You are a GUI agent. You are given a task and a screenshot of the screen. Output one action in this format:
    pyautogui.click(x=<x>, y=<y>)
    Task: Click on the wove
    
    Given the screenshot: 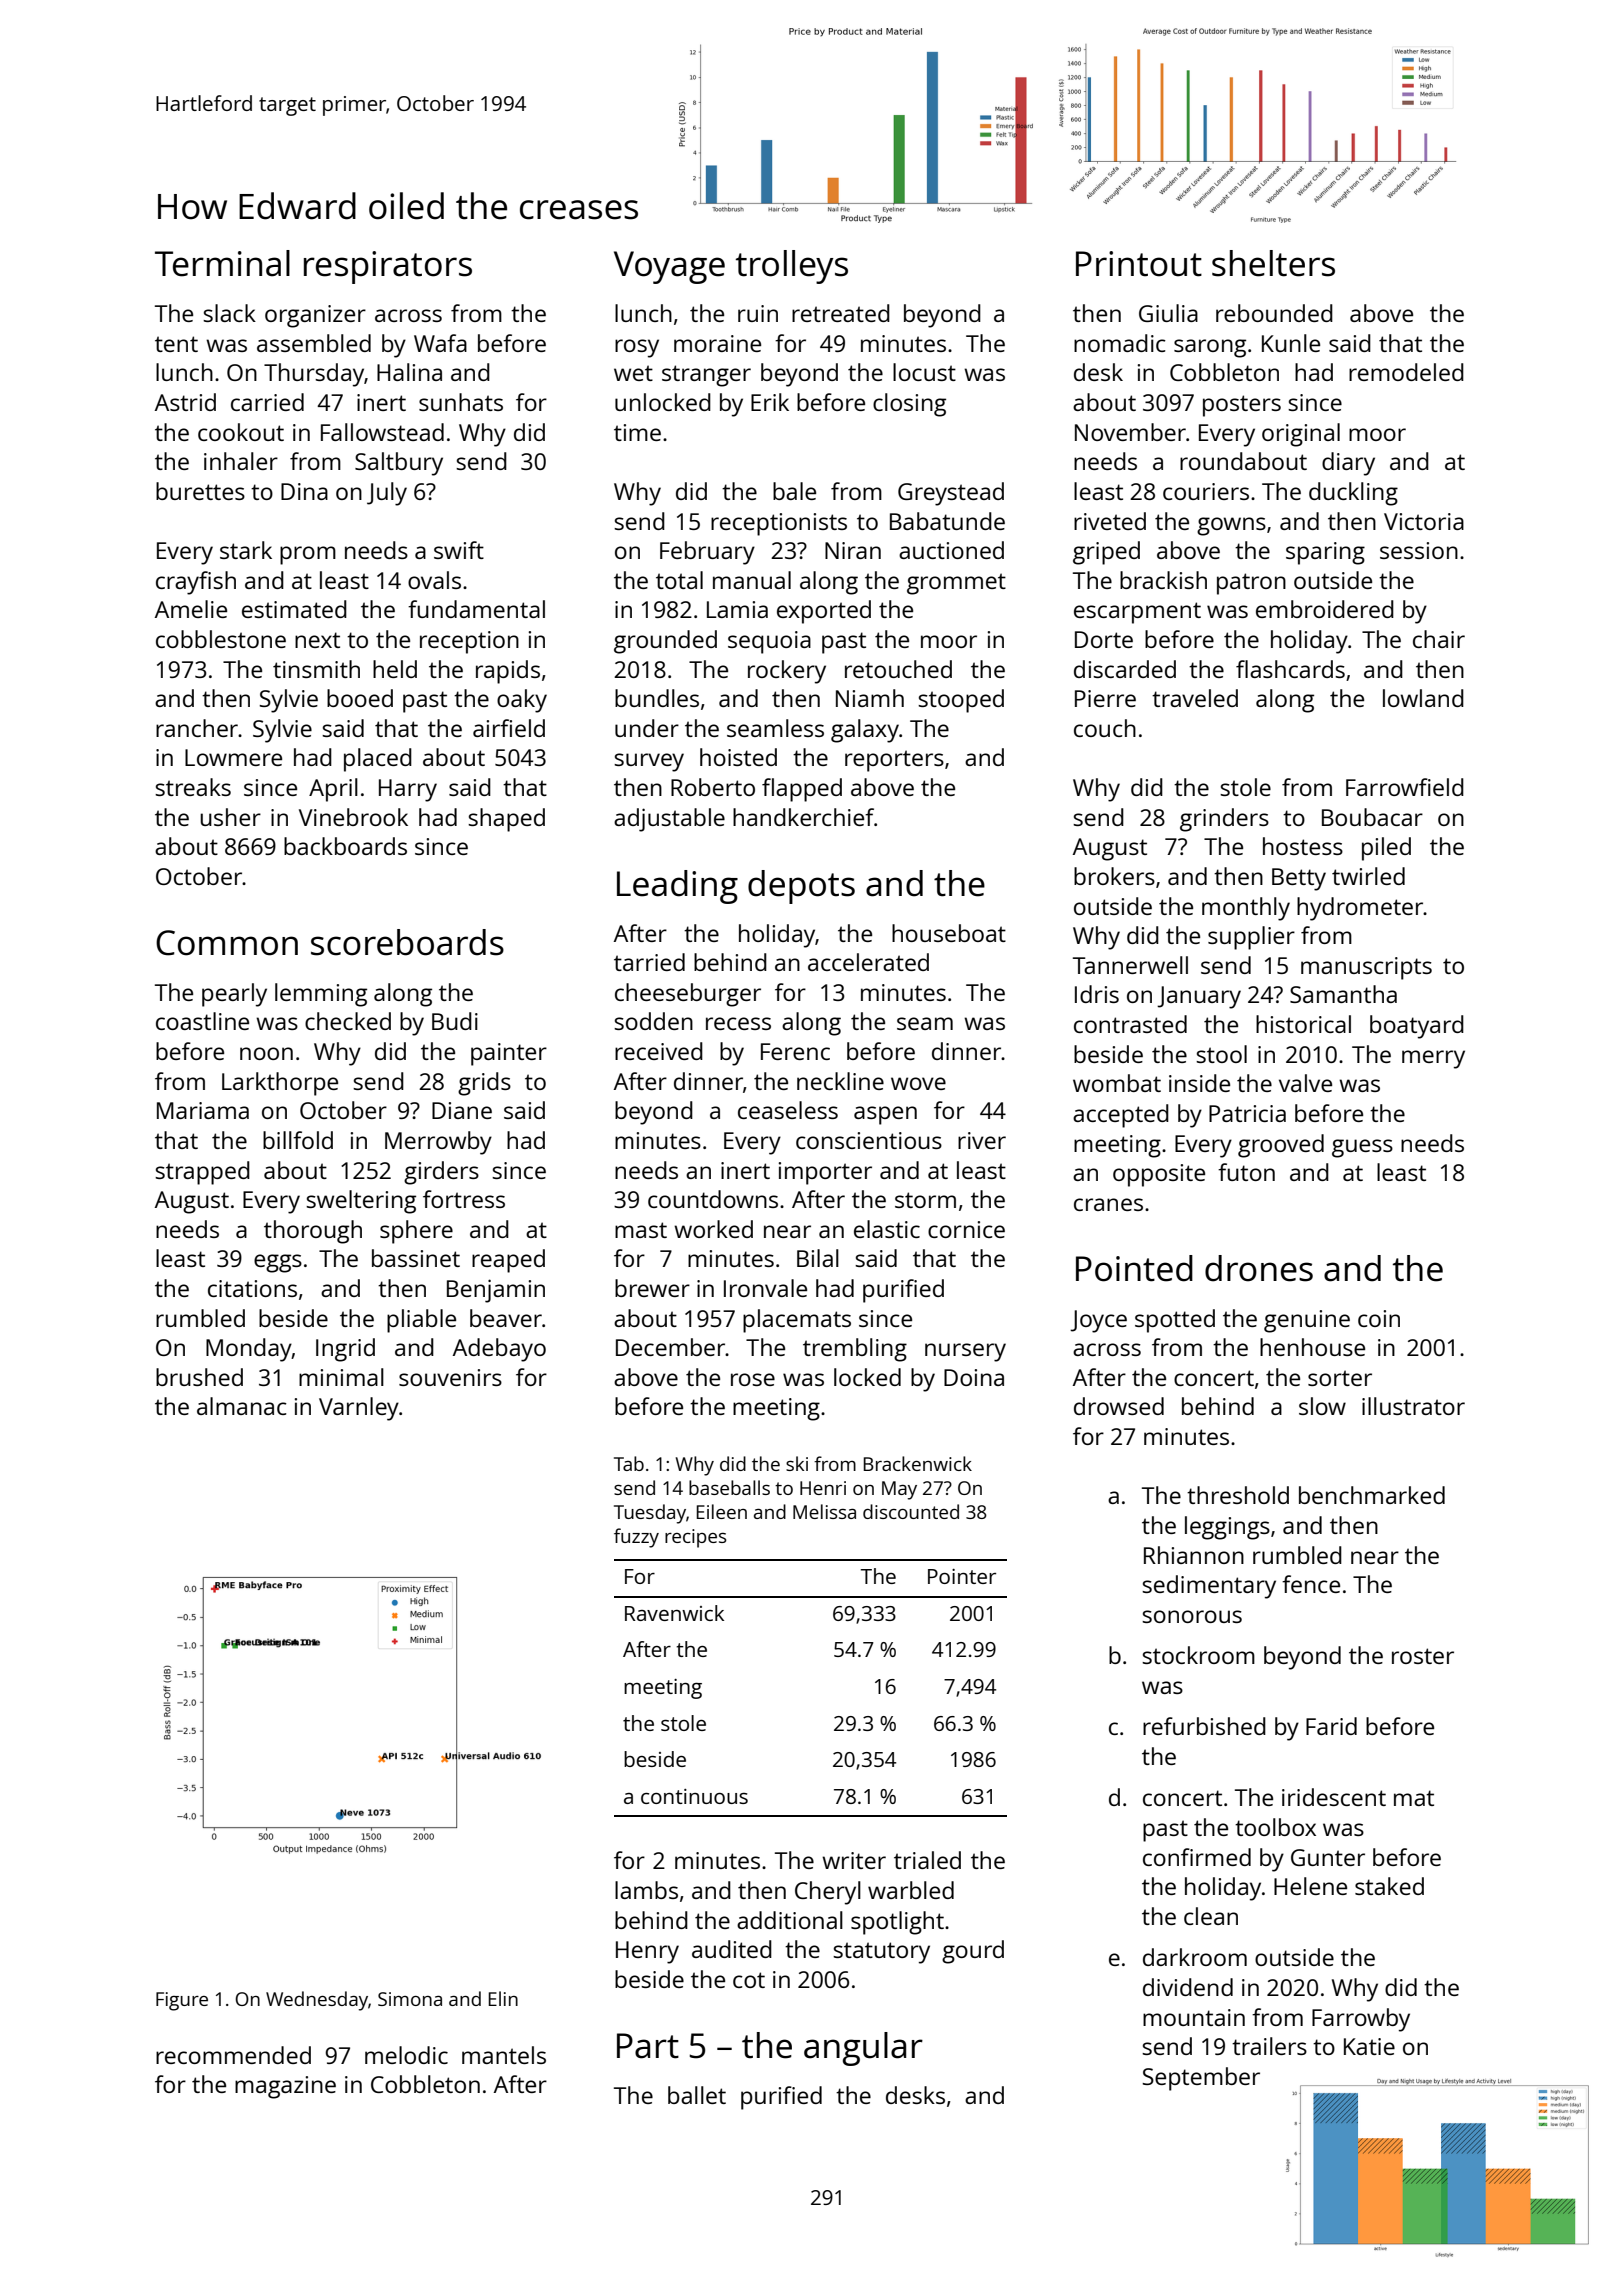 What is the action you would take?
    pyautogui.click(x=918, y=1083)
